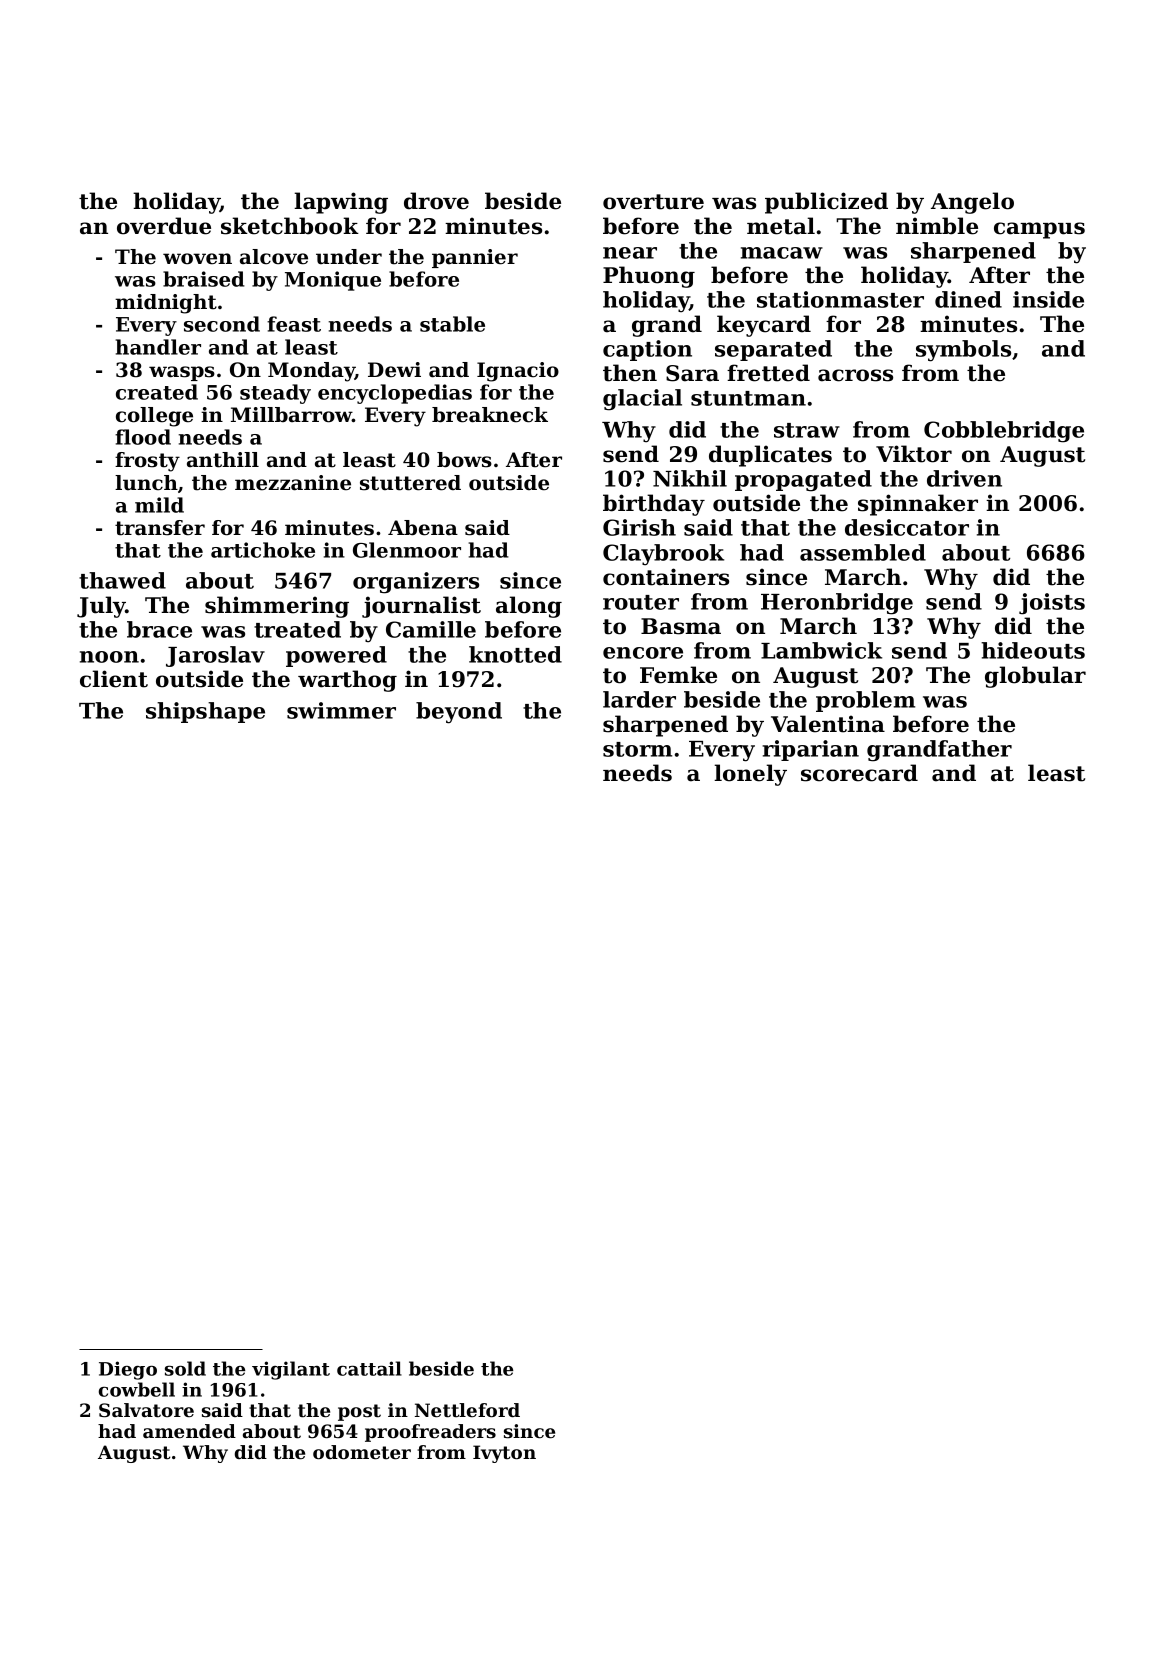 This screenshot has width=1165, height=1654. What do you see at coordinates (189, 1431) in the screenshot?
I see `amended` at bounding box center [189, 1431].
